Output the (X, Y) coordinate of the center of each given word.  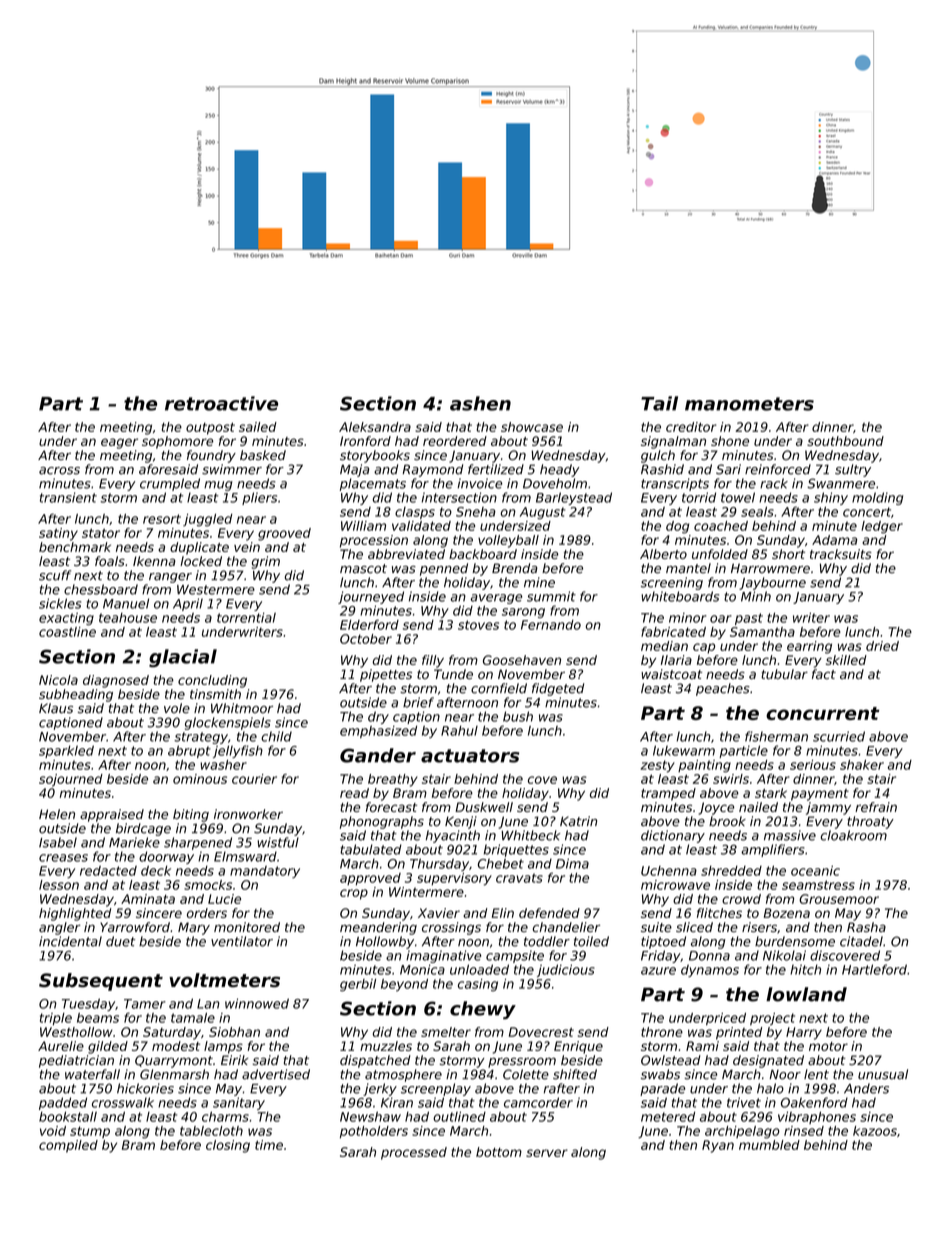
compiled (68, 1146)
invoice (479, 483)
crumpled (170, 484)
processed (414, 1153)
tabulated (371, 849)
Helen (57, 814)
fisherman (776, 736)
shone (730, 441)
